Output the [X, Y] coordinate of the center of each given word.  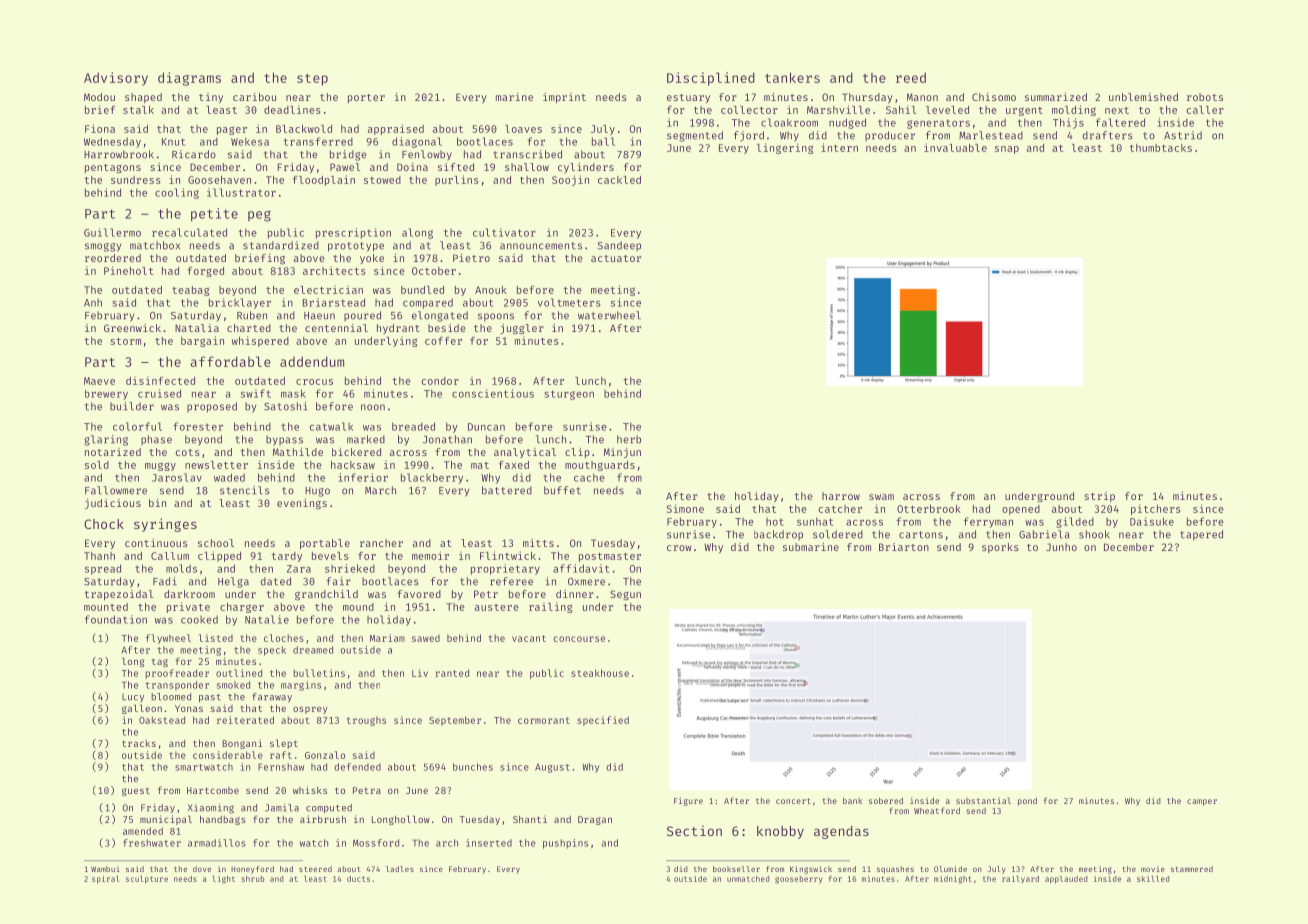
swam [881, 497]
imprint [564, 98]
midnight [953, 879]
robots [1205, 97]
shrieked [350, 568]
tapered [1201, 535]
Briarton [904, 547]
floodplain [324, 180]
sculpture [147, 880]
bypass [284, 440]
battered [507, 490]
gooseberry [798, 880]
